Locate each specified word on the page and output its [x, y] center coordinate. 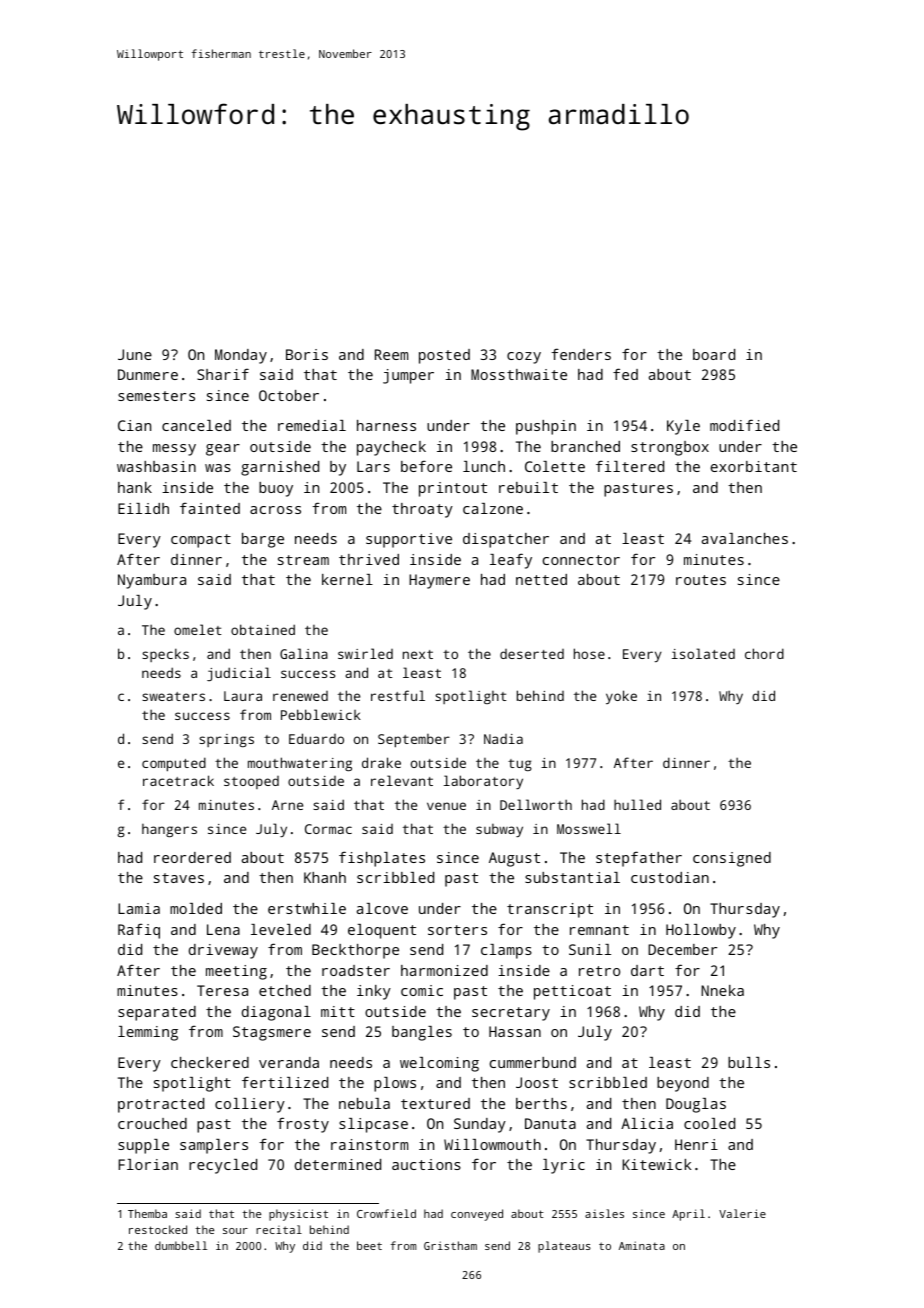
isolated [703, 653]
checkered [210, 1062]
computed [174, 764]
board [714, 354]
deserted [532, 654]
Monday [241, 356]
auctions [426, 1164]
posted [444, 356]
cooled [709, 1123]
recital [279, 1229]
